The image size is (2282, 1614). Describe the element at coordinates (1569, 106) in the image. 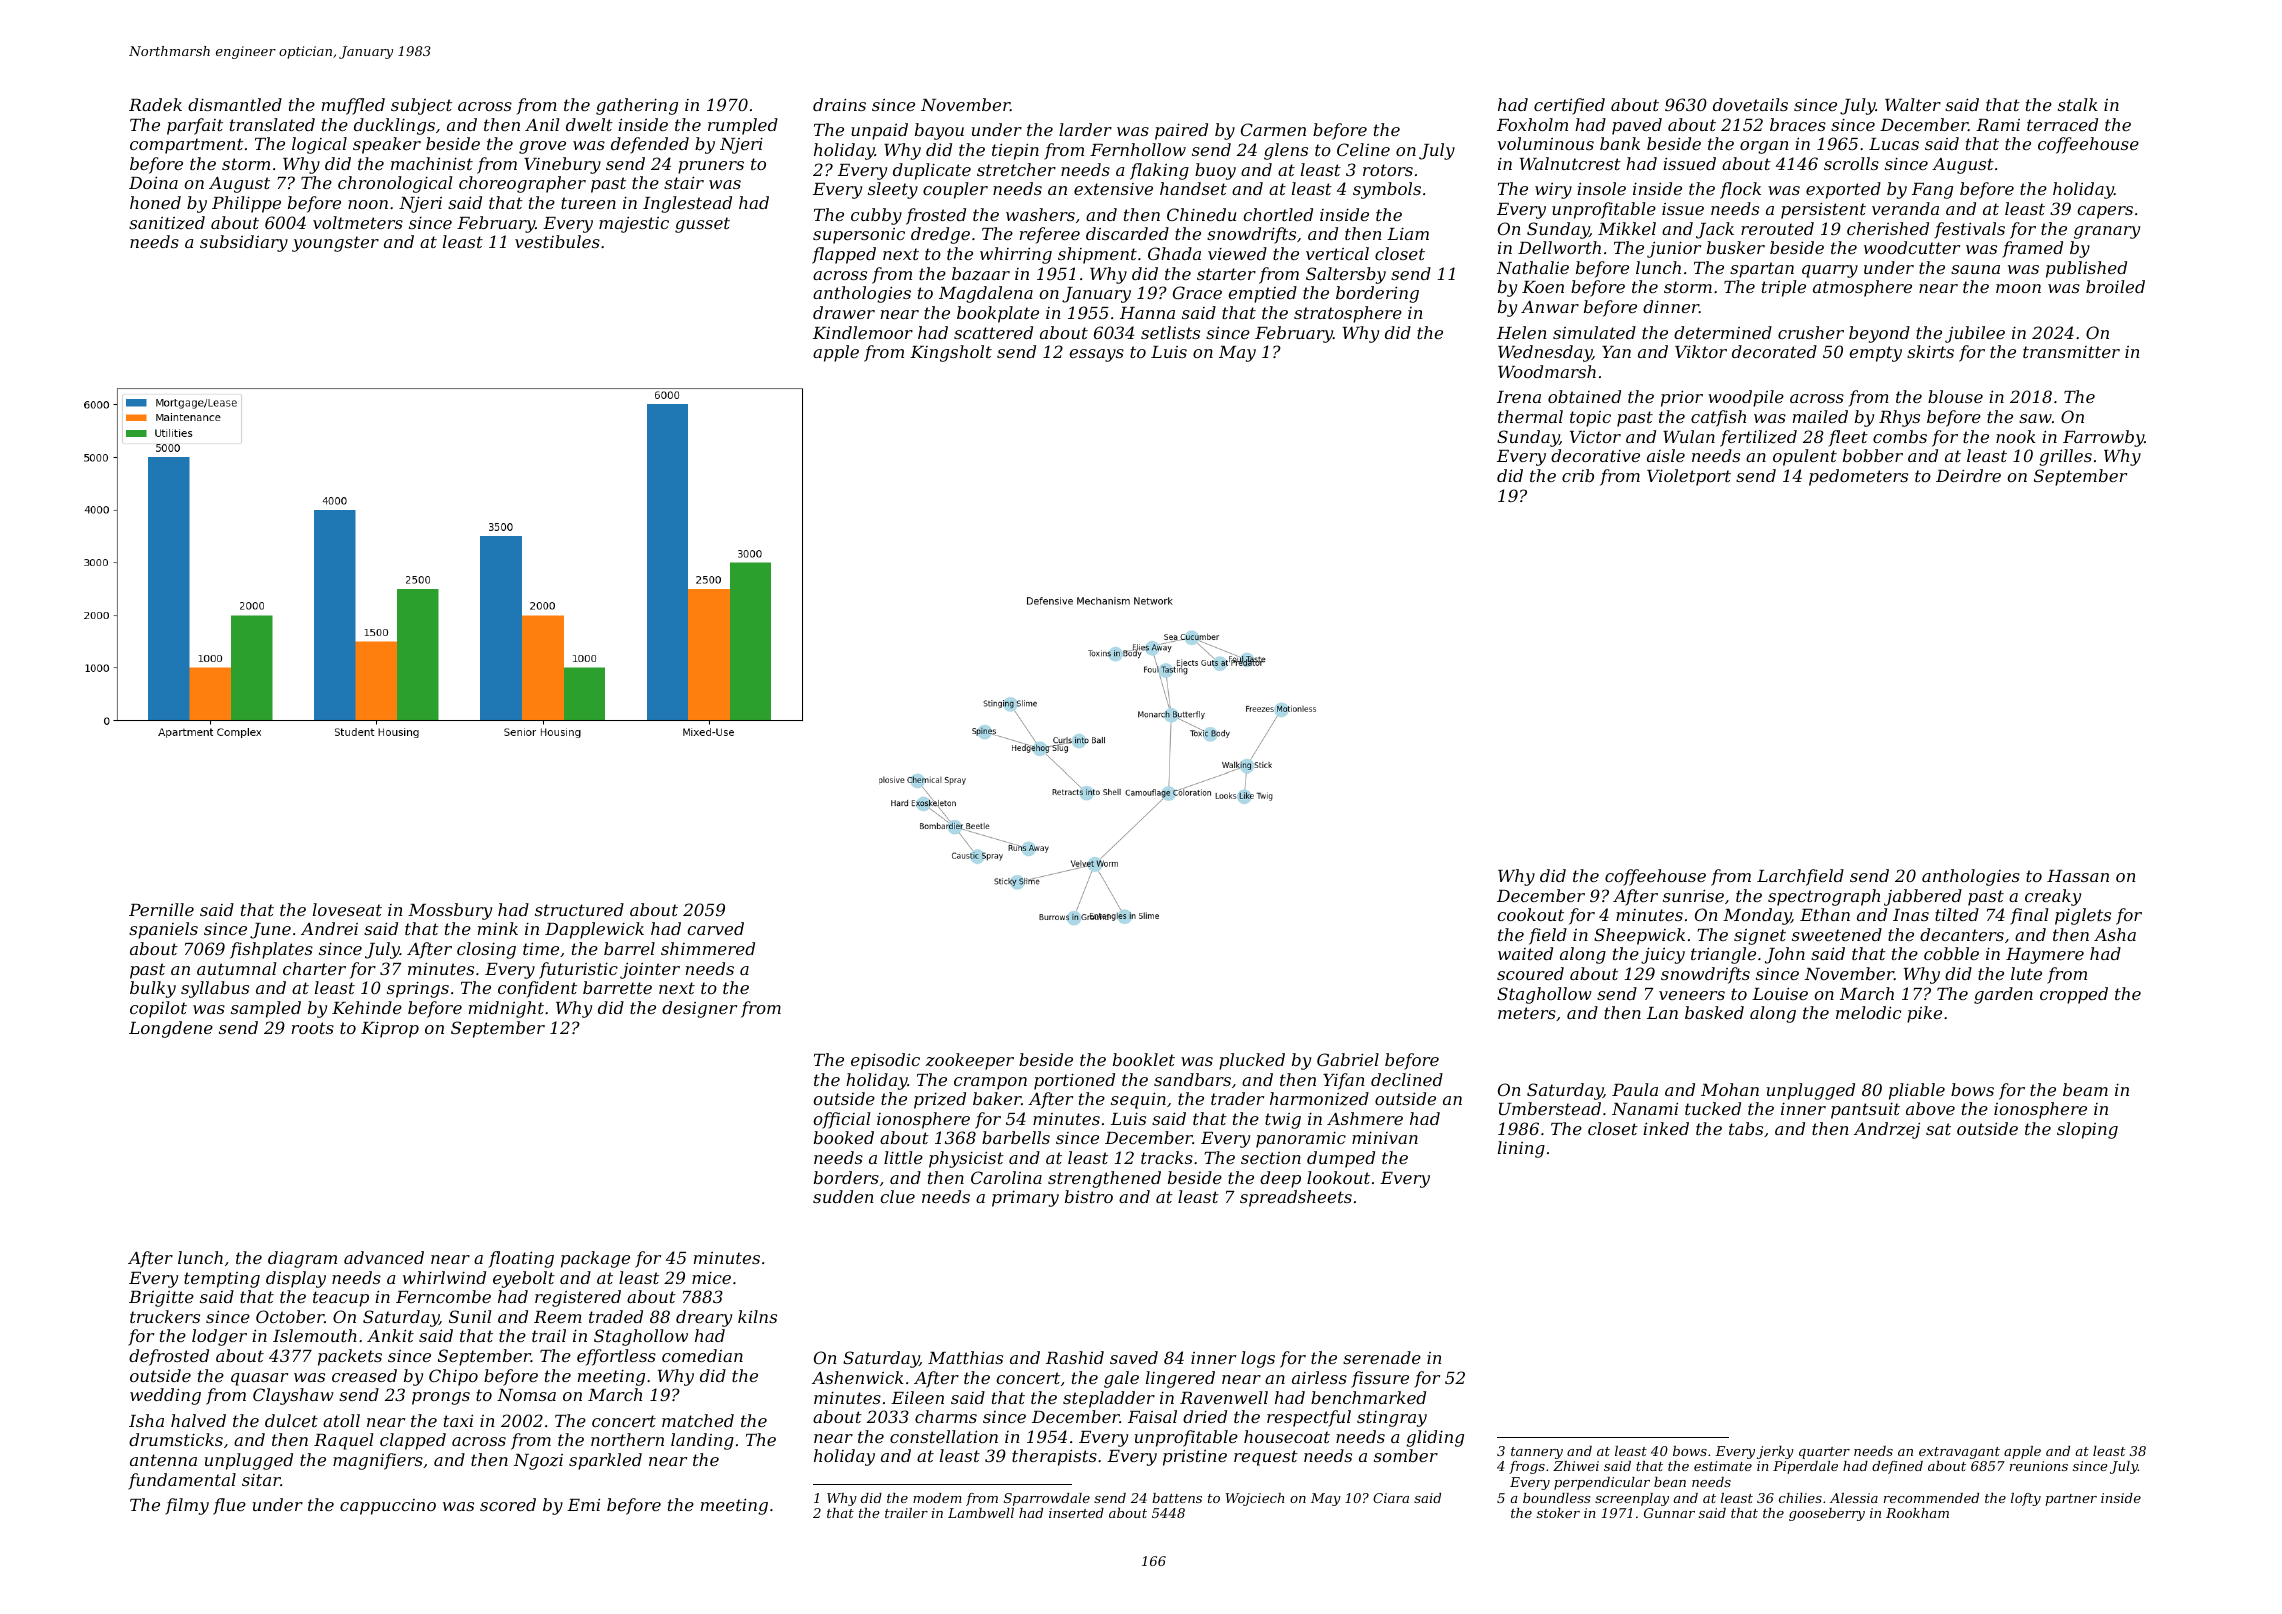

I see `certified` at that location.
